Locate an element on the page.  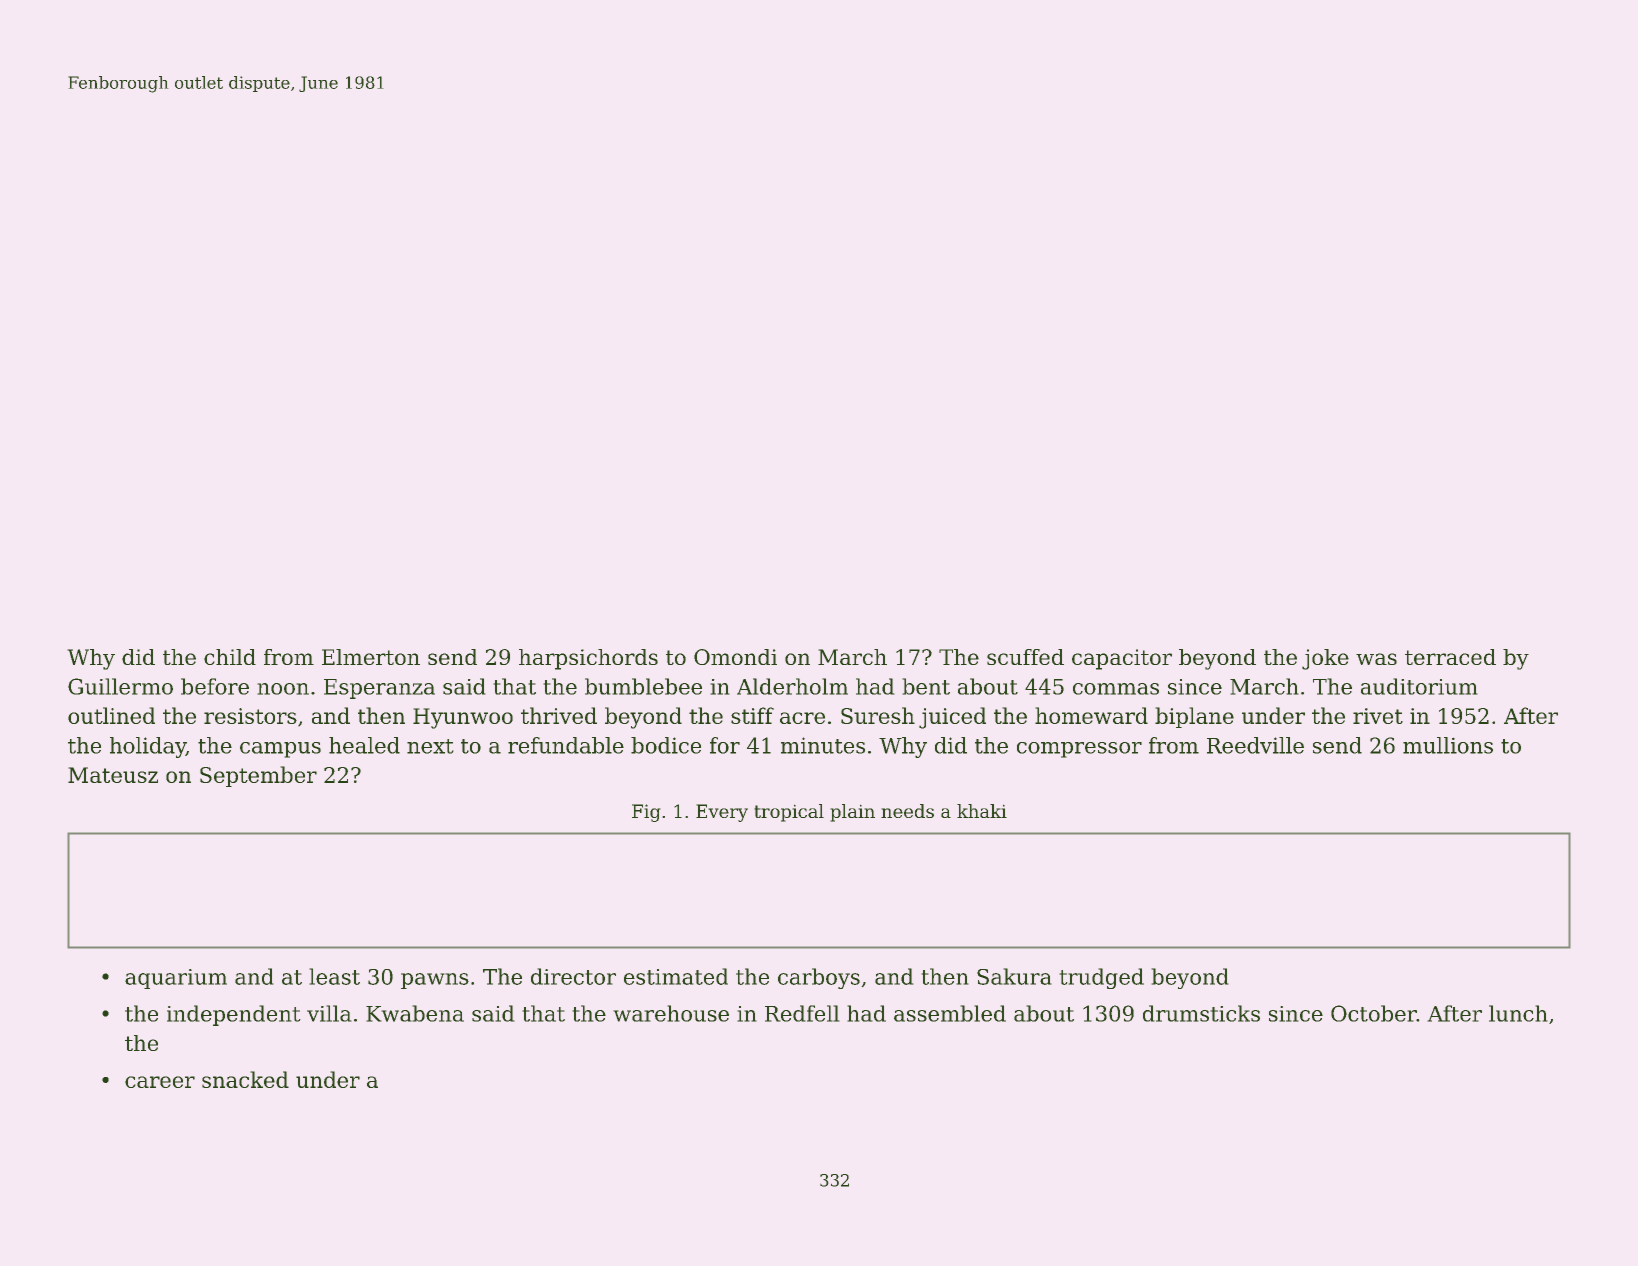
estimated is located at coordinates (676, 976).
